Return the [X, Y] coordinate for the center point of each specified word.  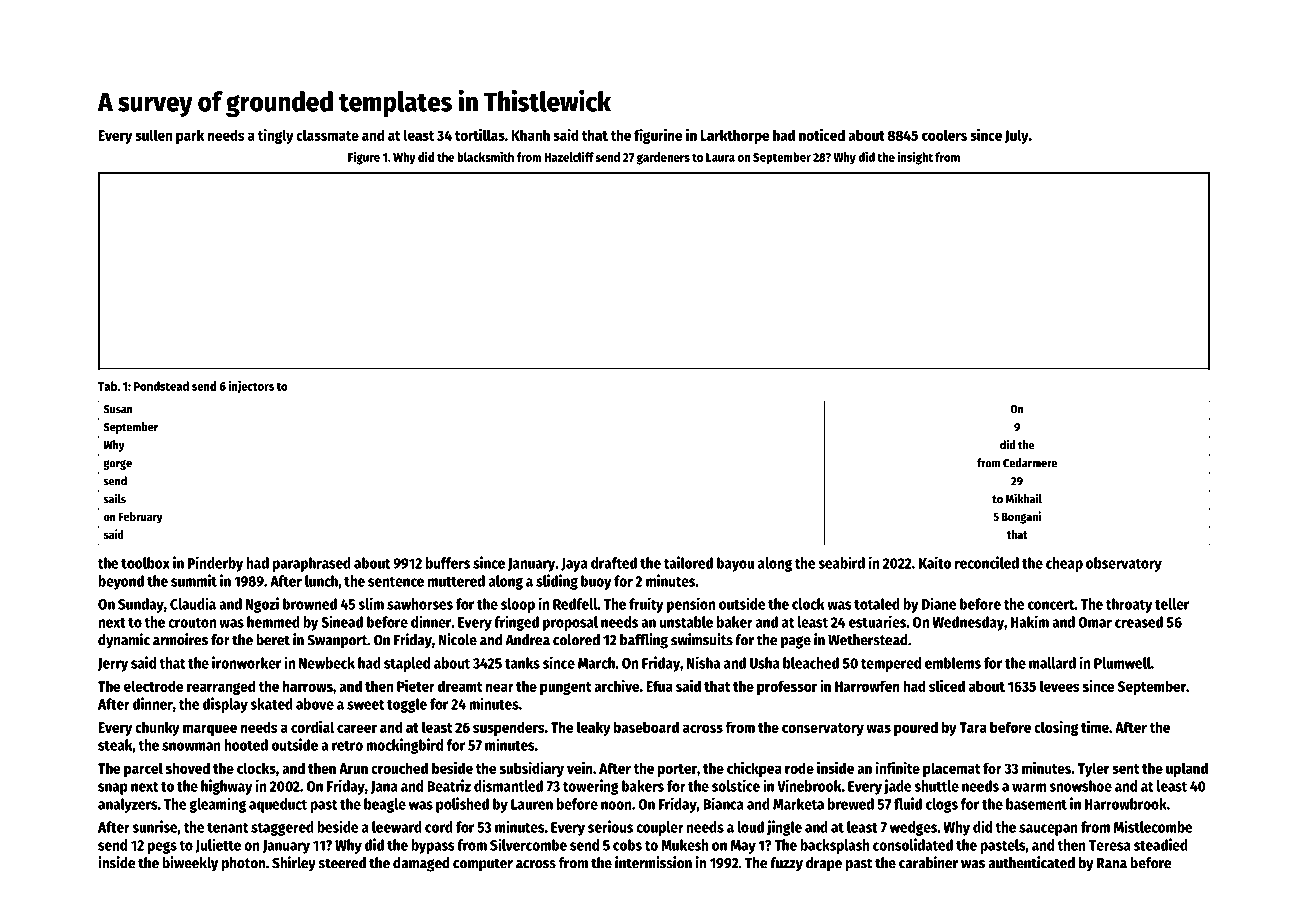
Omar [1095, 622]
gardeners [663, 158]
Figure [364, 158]
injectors [251, 387]
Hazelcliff [569, 156]
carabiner [928, 862]
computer [483, 865]
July [1017, 136]
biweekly [190, 864]
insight [915, 158]
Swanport [337, 642]
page [796, 642]
